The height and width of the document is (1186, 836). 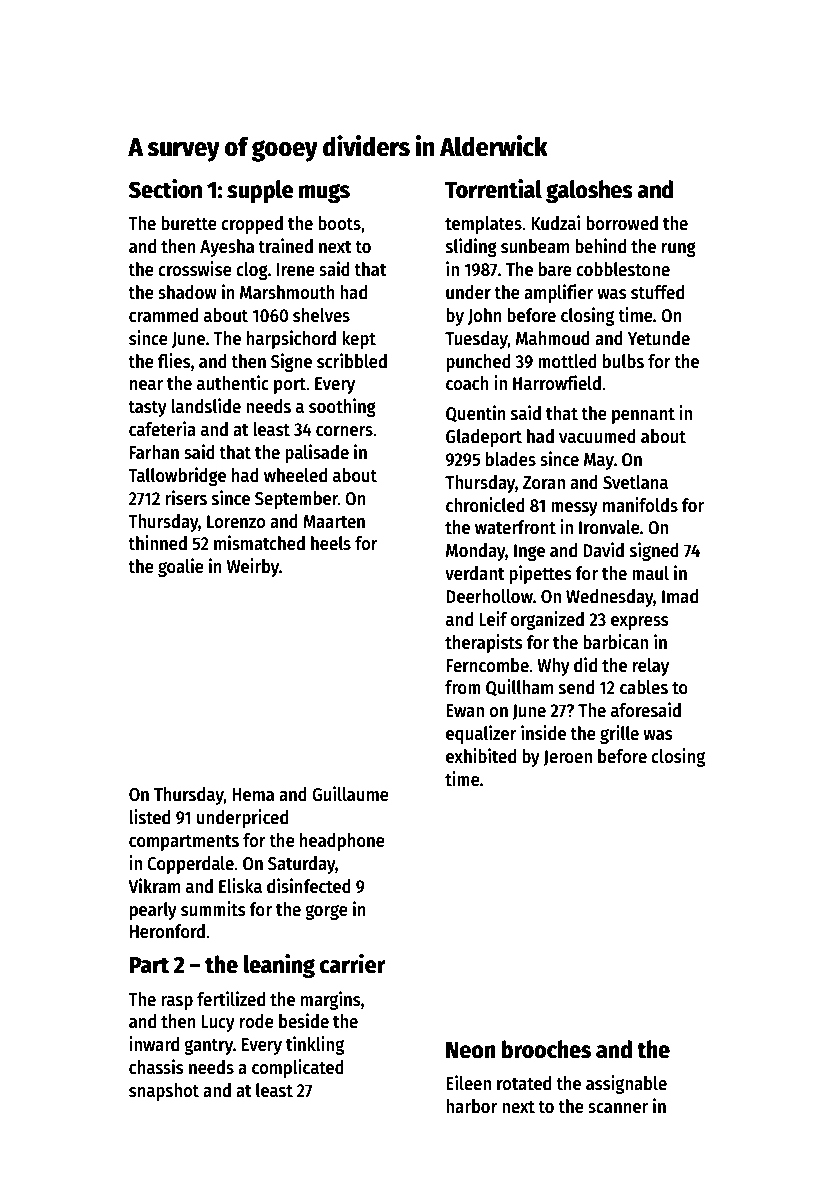 What do you see at coordinates (567, 758) in the document?
I see `Jeroen` at bounding box center [567, 758].
